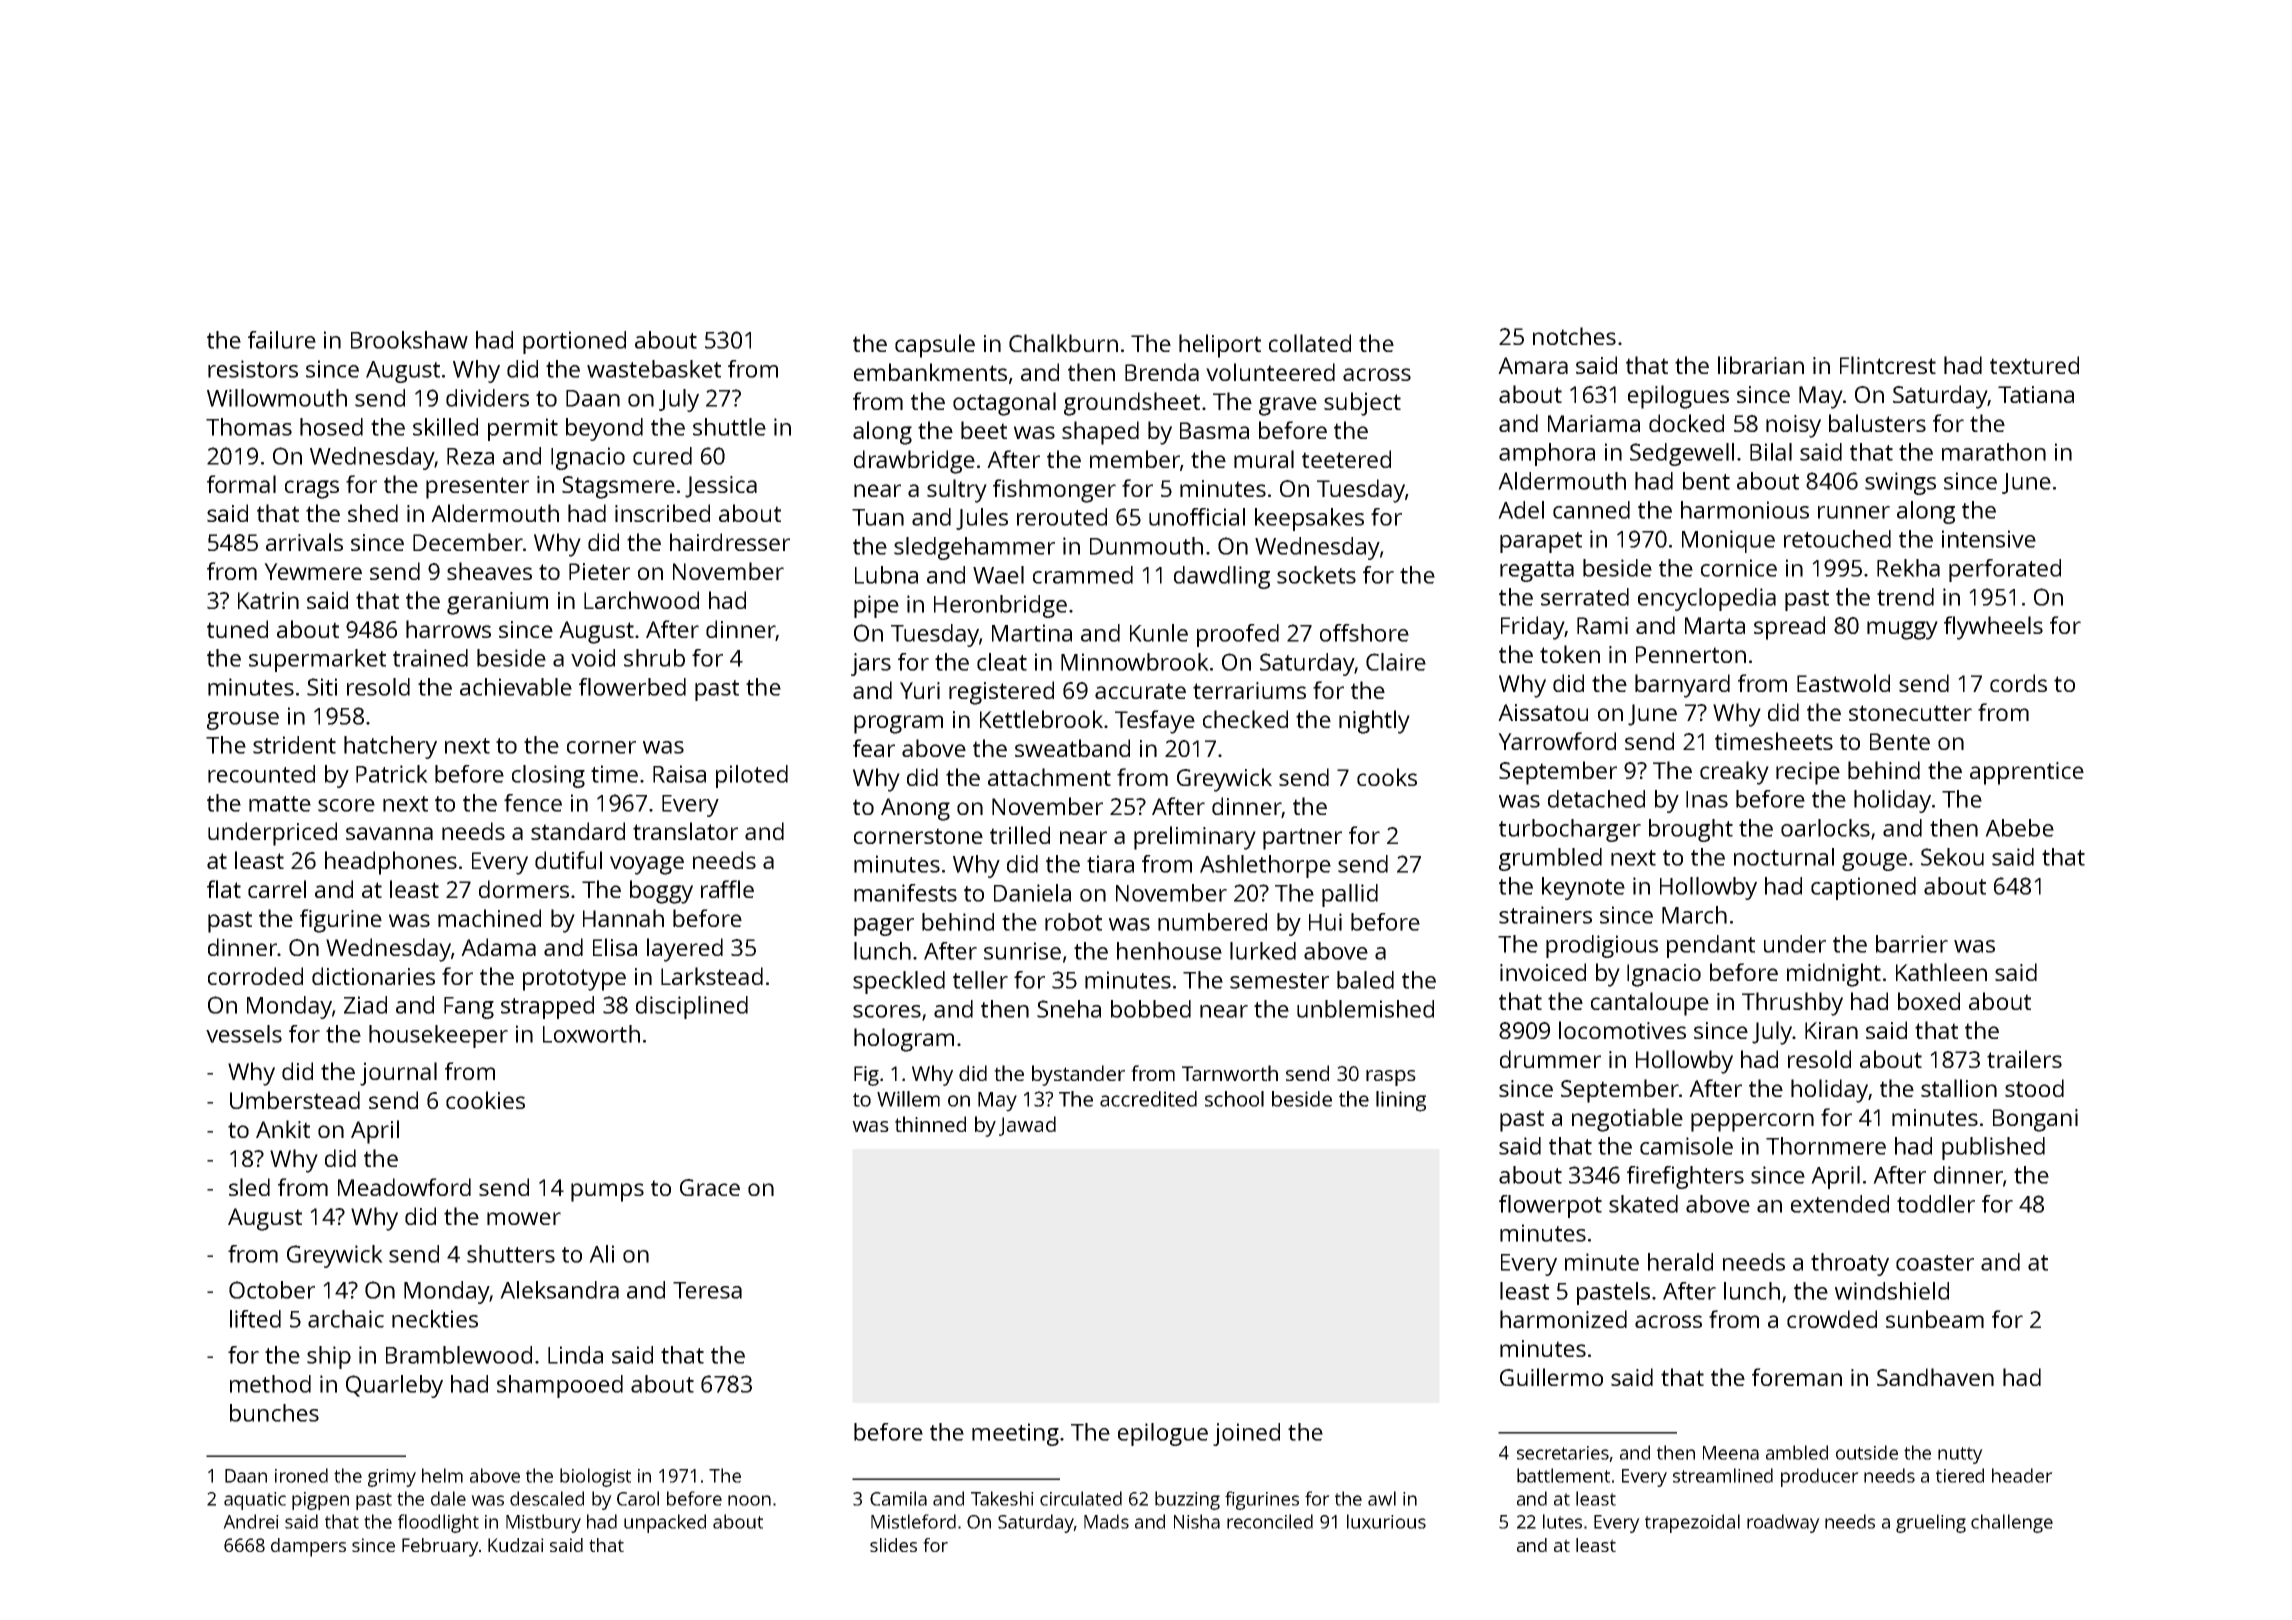 Image resolution: width=2292 pixels, height=1620 pixels. Describe the element at coordinates (283, 1129) in the document. I see `Ankit` at that location.
